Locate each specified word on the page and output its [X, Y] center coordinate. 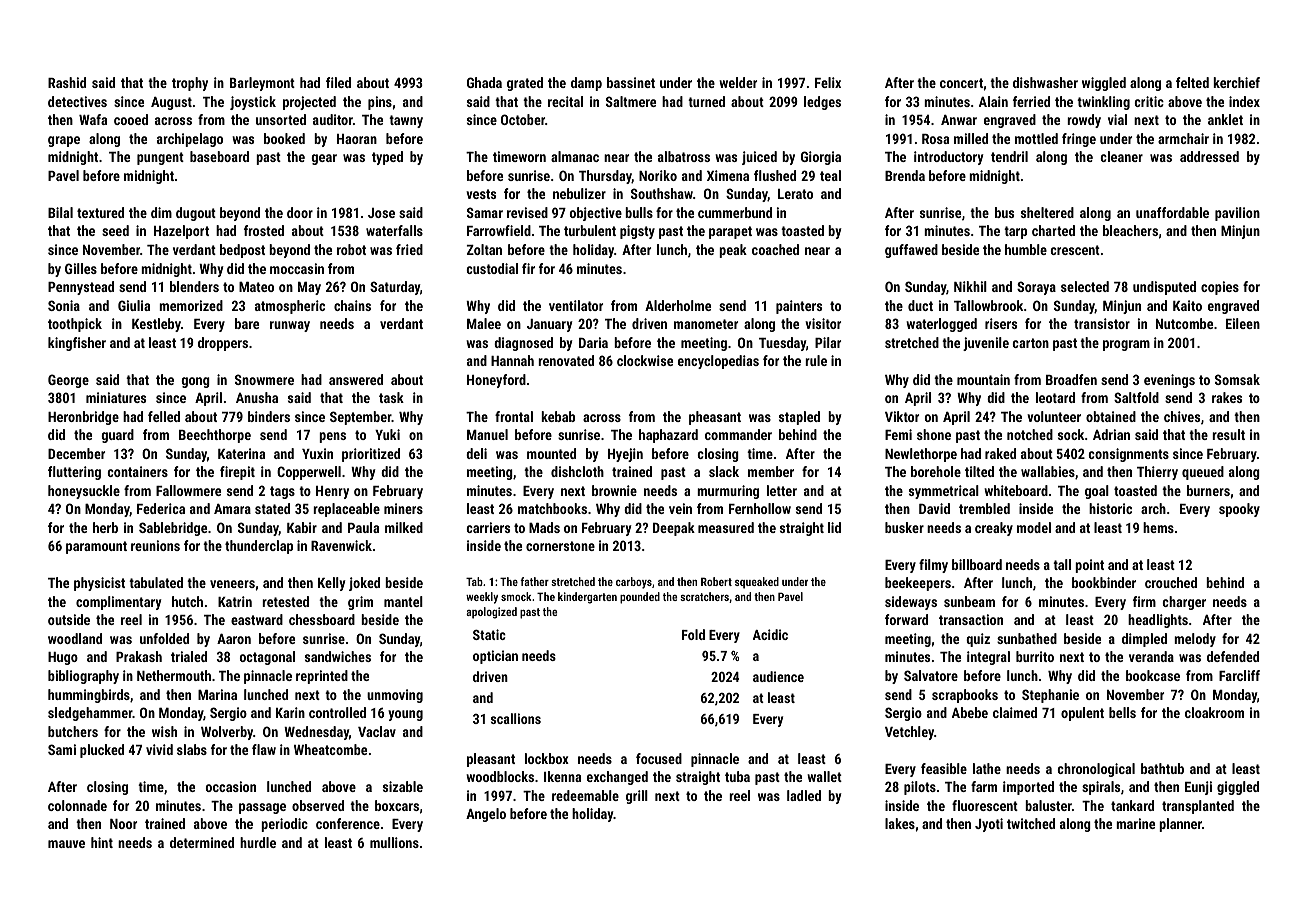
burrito [1035, 656]
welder [738, 82]
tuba [737, 776]
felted [1192, 82]
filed [338, 82]
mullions [394, 842]
